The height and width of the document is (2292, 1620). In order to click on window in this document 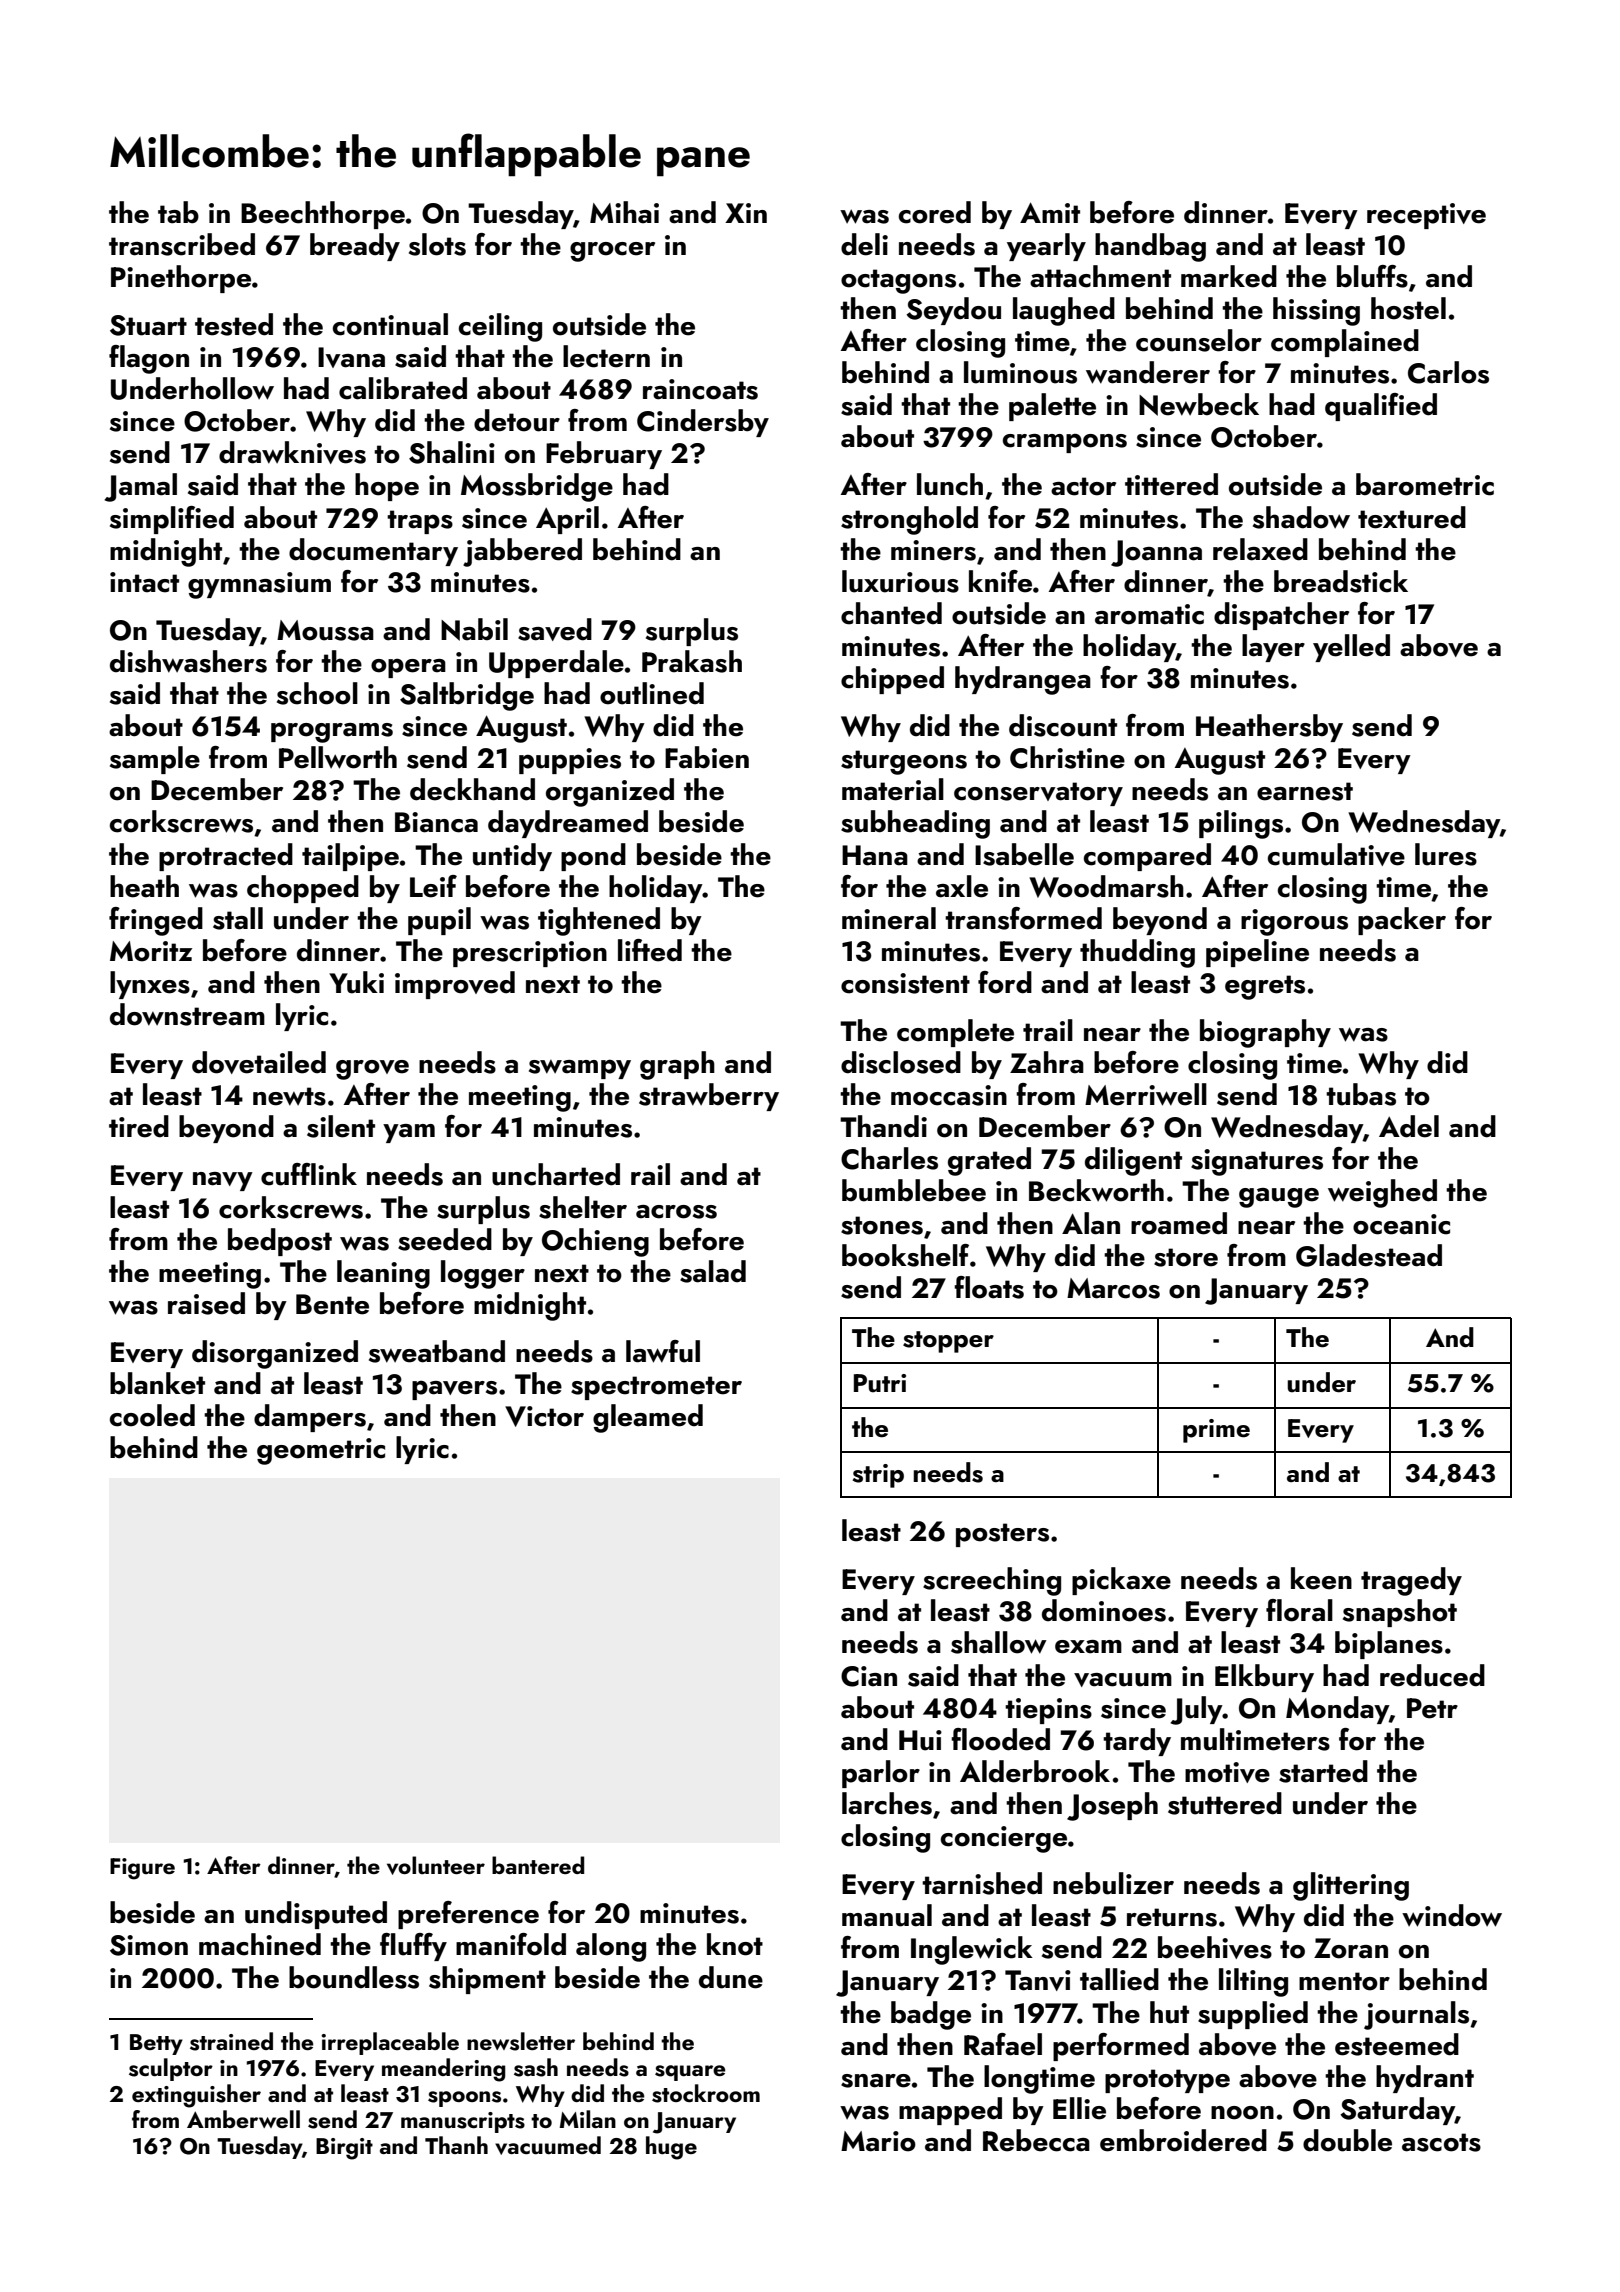, I will do `click(1452, 1915)`.
